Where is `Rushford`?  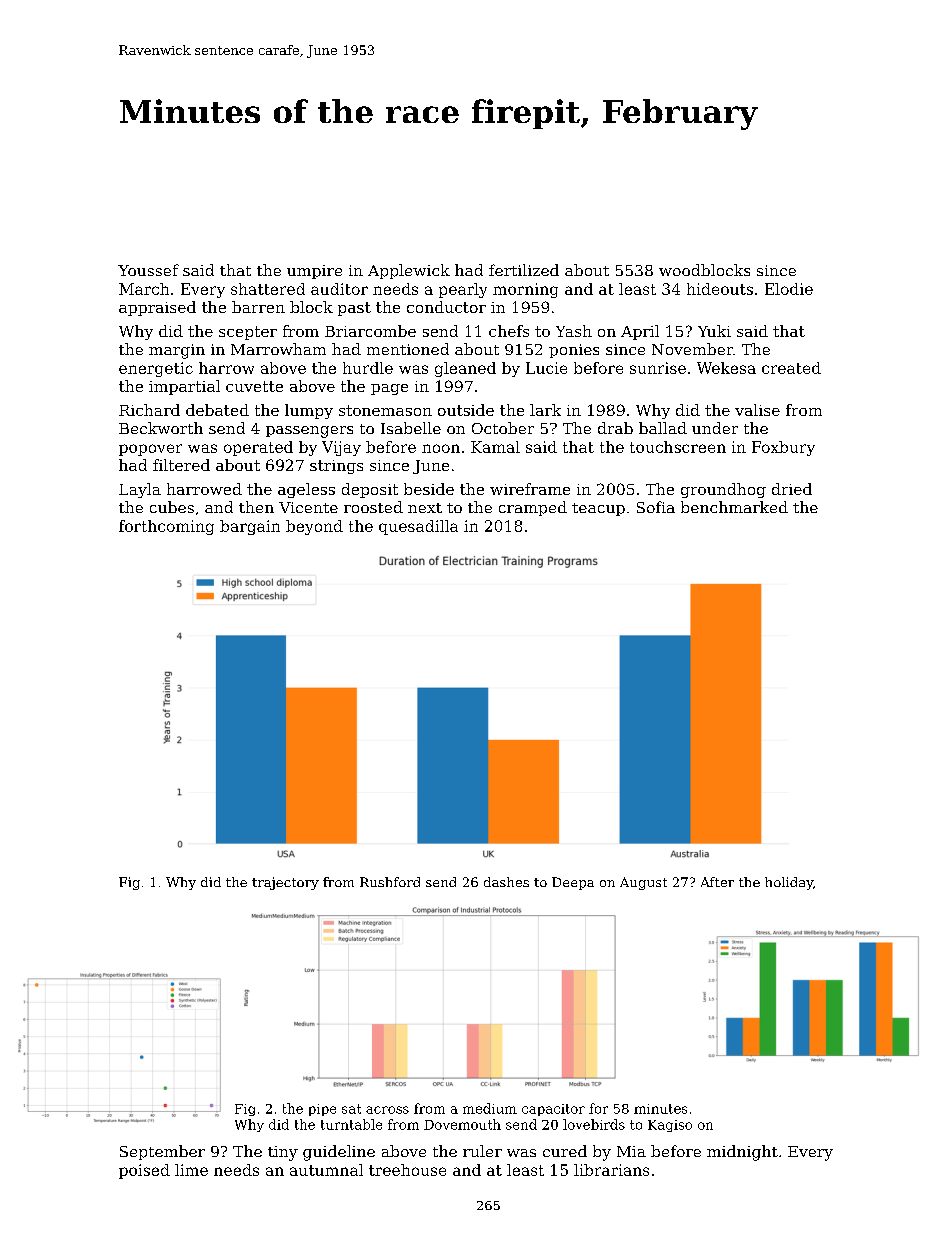 Rushford is located at coordinates (390, 882).
